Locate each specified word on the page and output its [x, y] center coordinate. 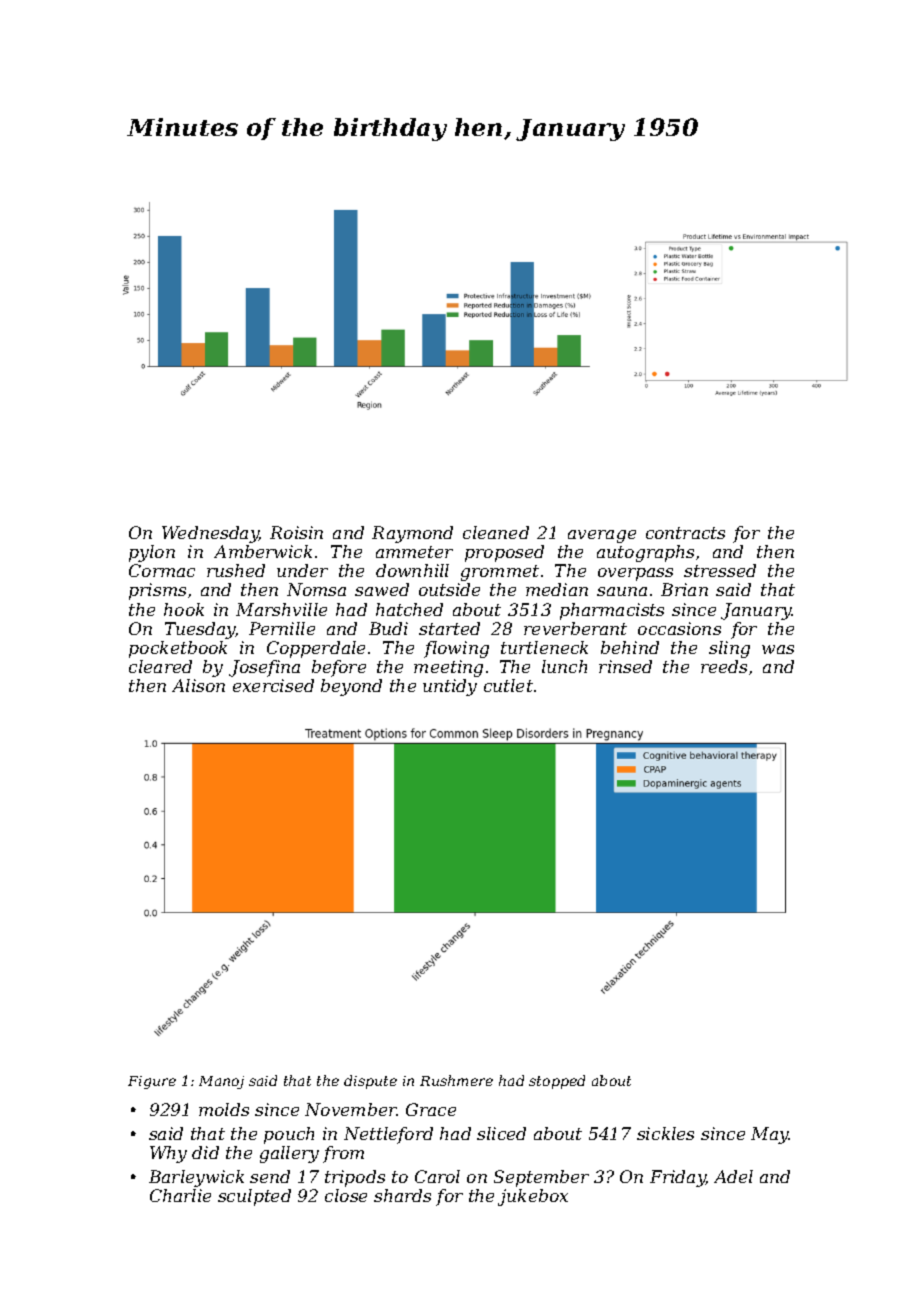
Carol [437, 1176]
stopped [557, 1082]
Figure [152, 1082]
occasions [679, 628]
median [557, 589]
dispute [370, 1082]
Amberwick [263, 551]
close [346, 1195]
